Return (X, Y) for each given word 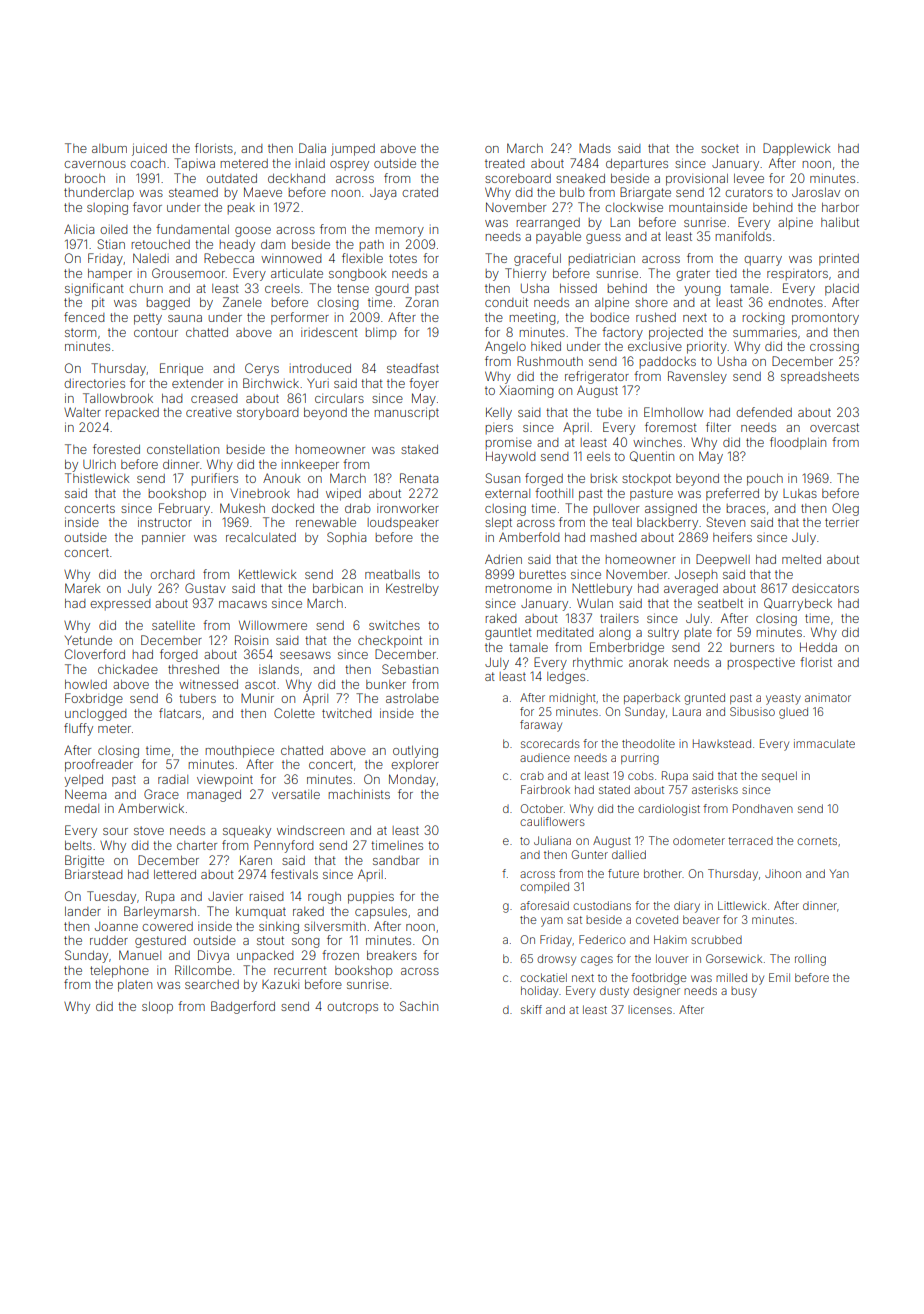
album (109, 148)
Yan (839, 873)
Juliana (552, 840)
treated (505, 163)
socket (720, 148)
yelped (83, 781)
